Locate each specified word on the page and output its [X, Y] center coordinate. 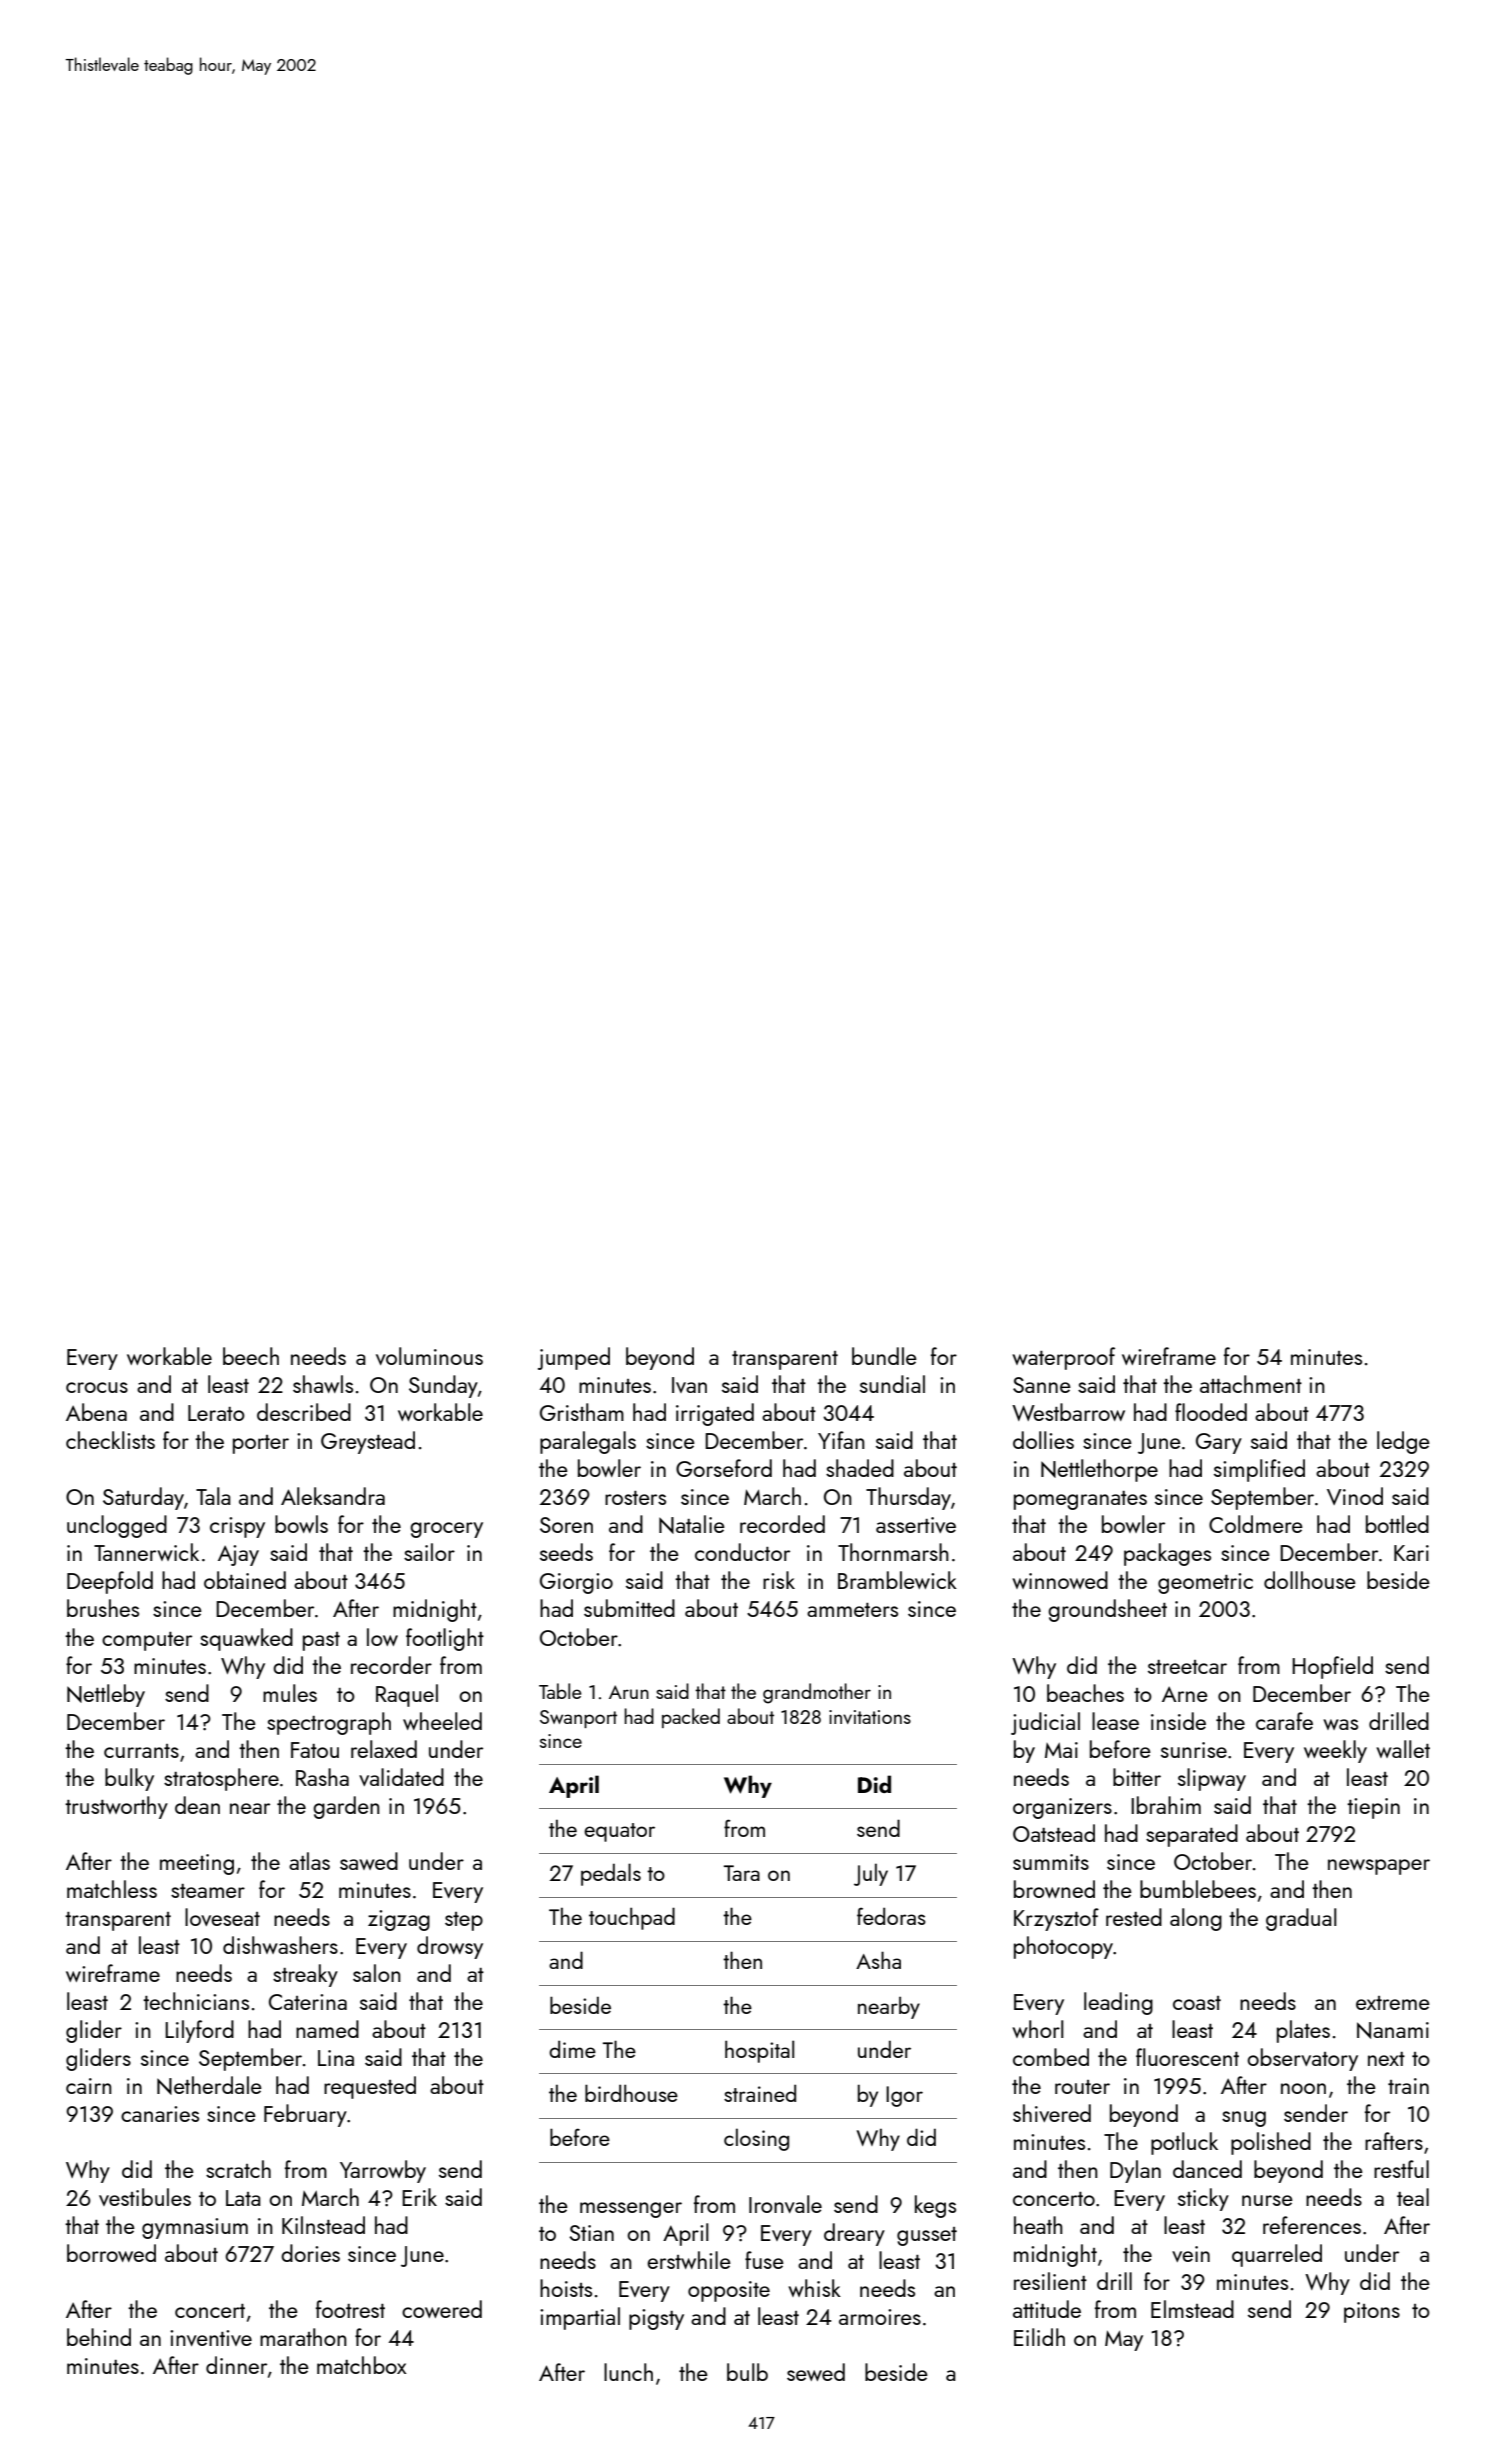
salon [377, 1973]
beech [251, 1356]
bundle [884, 1356]
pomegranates [1080, 1500]
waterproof [1063, 1358]
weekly [1335, 1751]
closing [756, 2139]
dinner [236, 2365]
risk [779, 1580]
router [1082, 2087]
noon [1303, 2088]
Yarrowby [383, 2171]
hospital [759, 2051]
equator [619, 1832]
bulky [129, 1779]
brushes [103, 1608]
